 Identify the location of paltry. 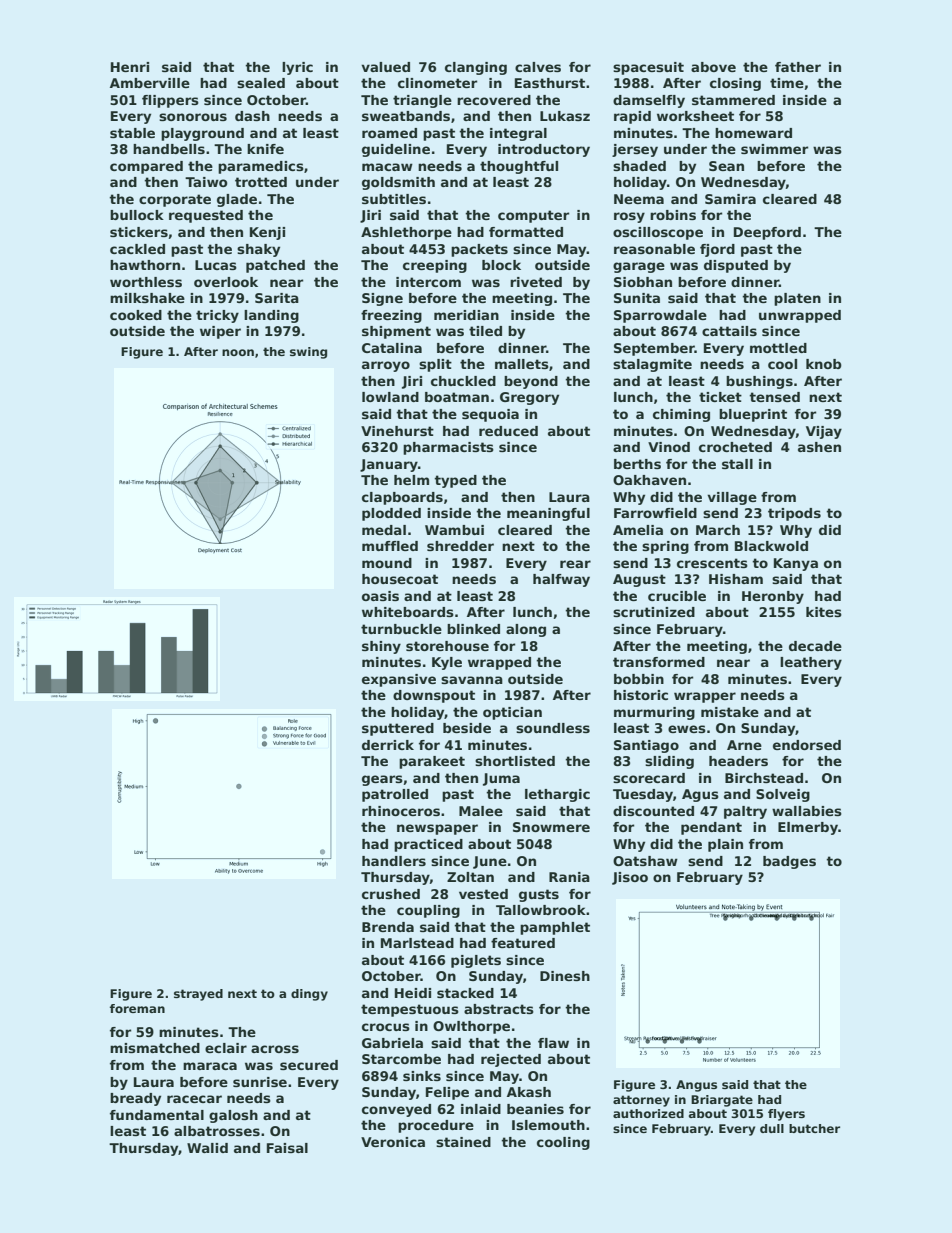
(745, 812).
